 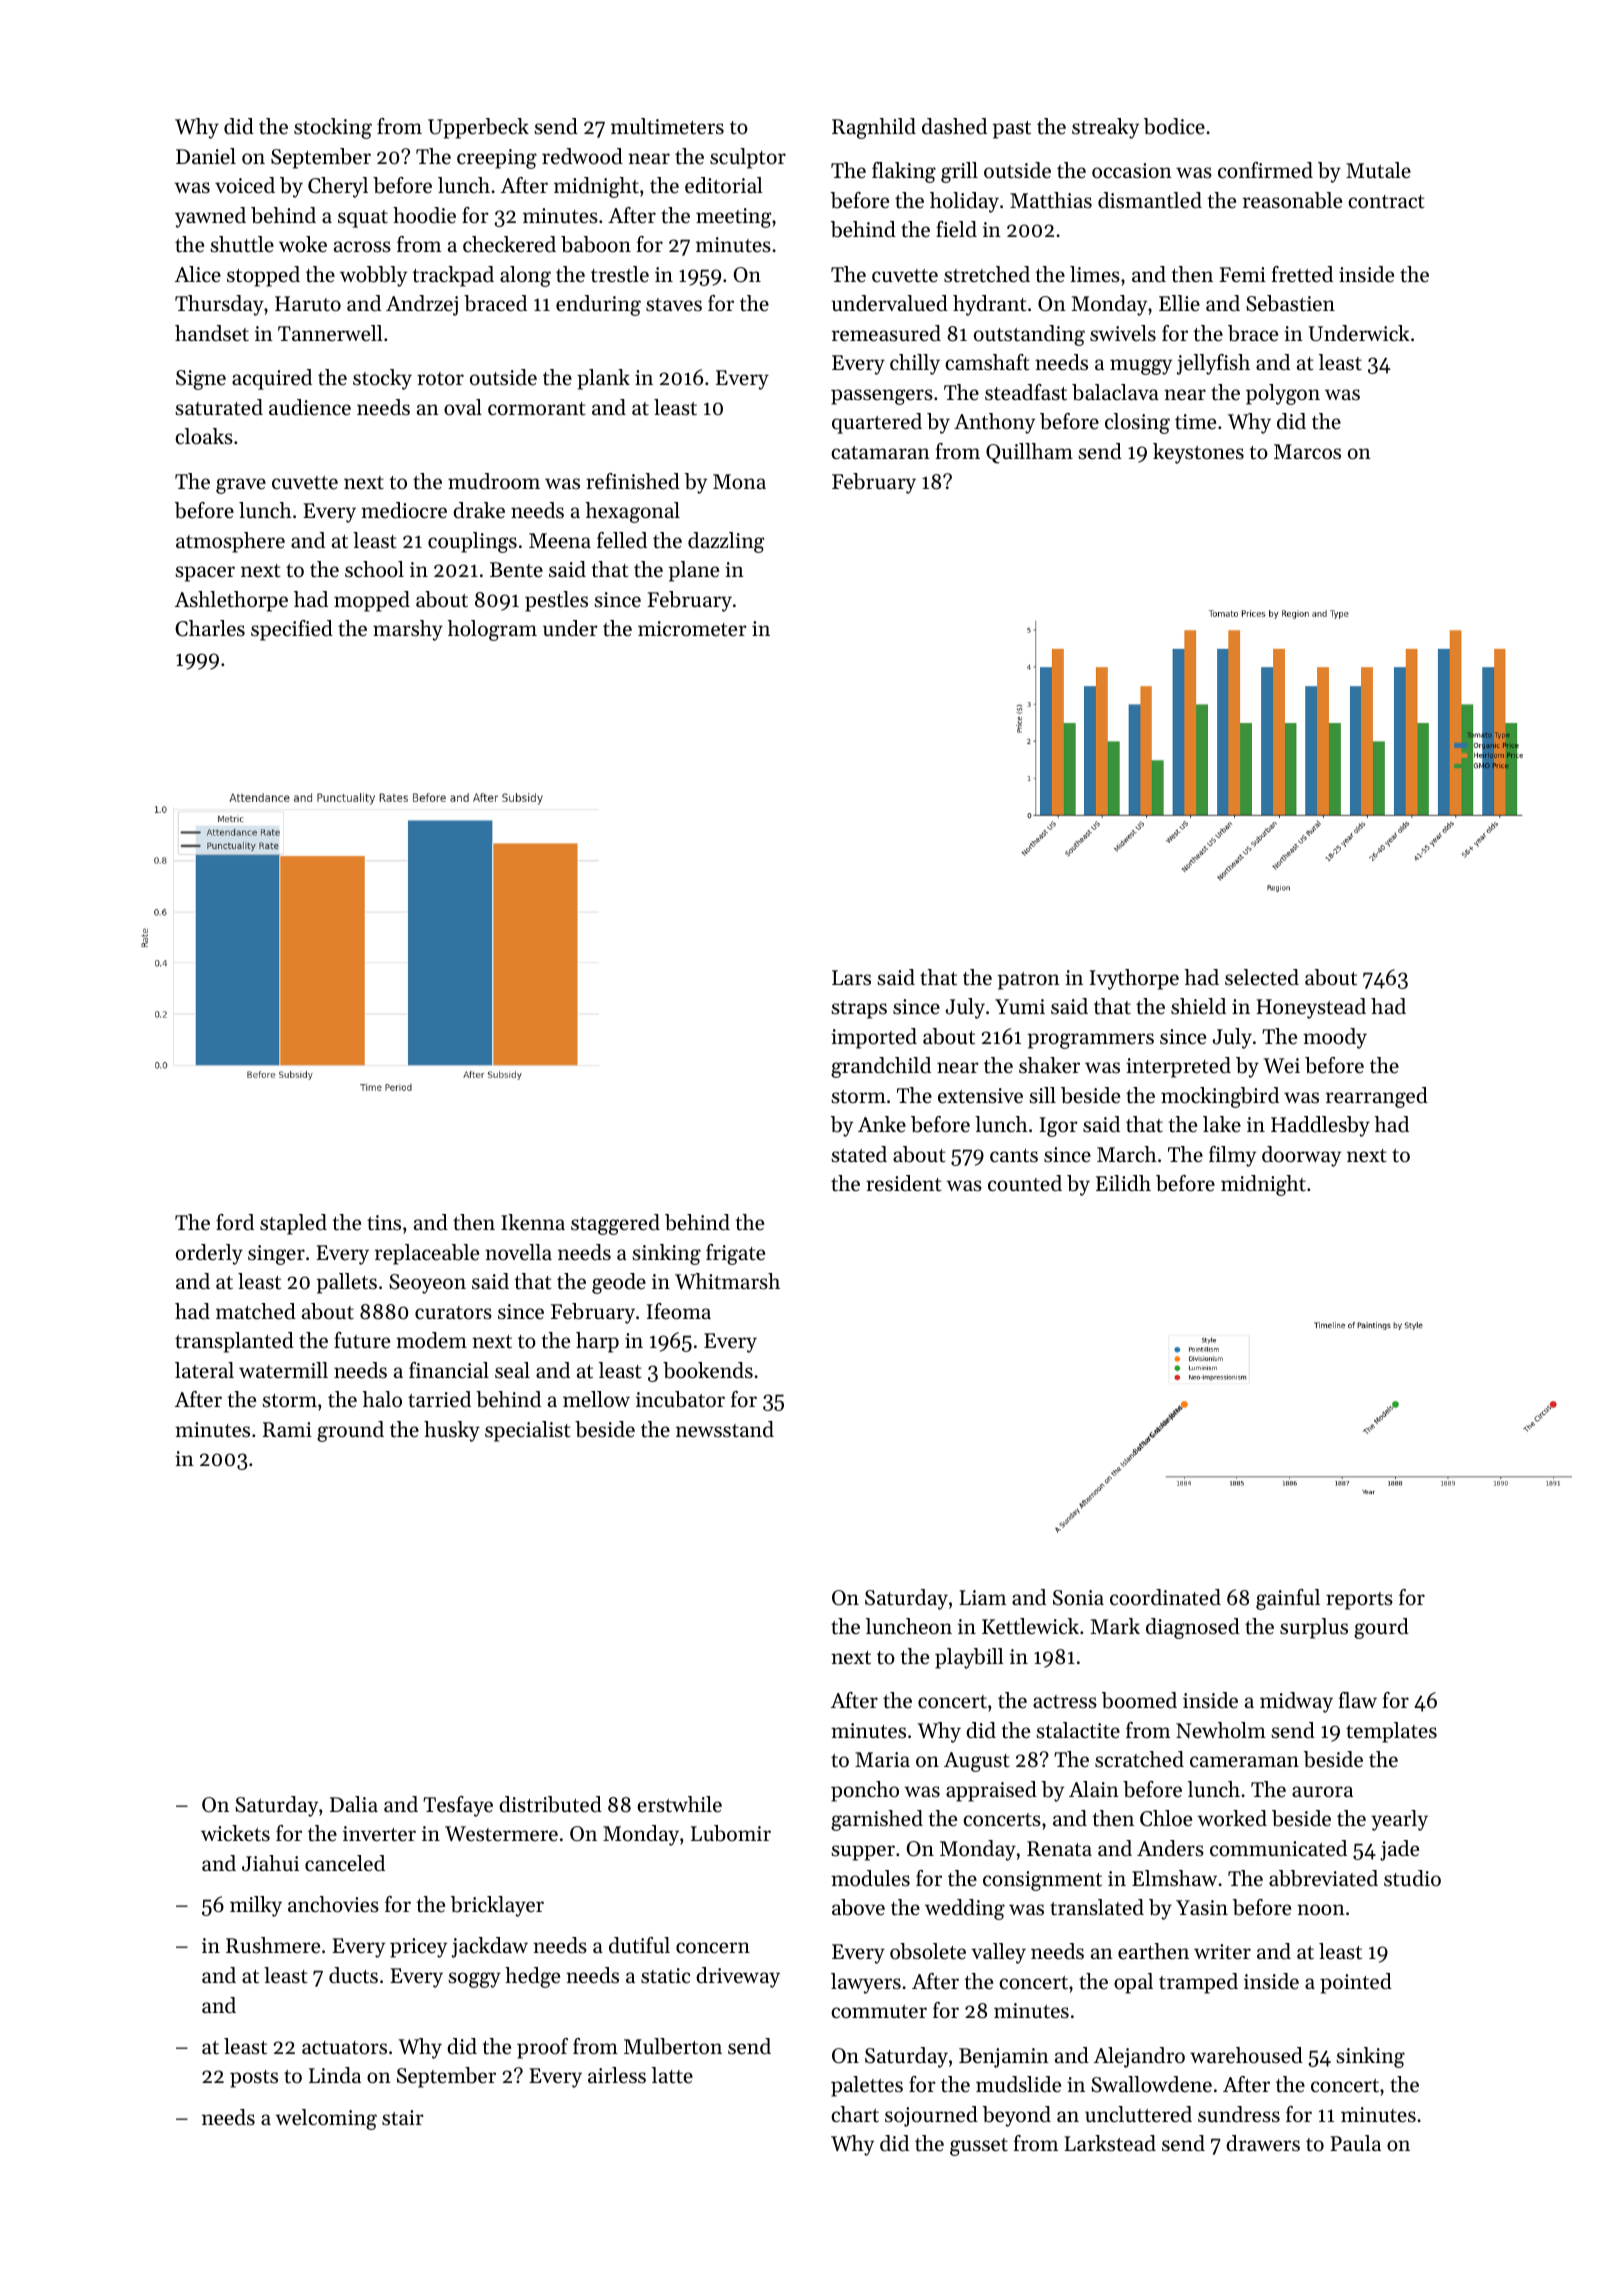 I want to click on Dalia, so click(x=354, y=1804).
